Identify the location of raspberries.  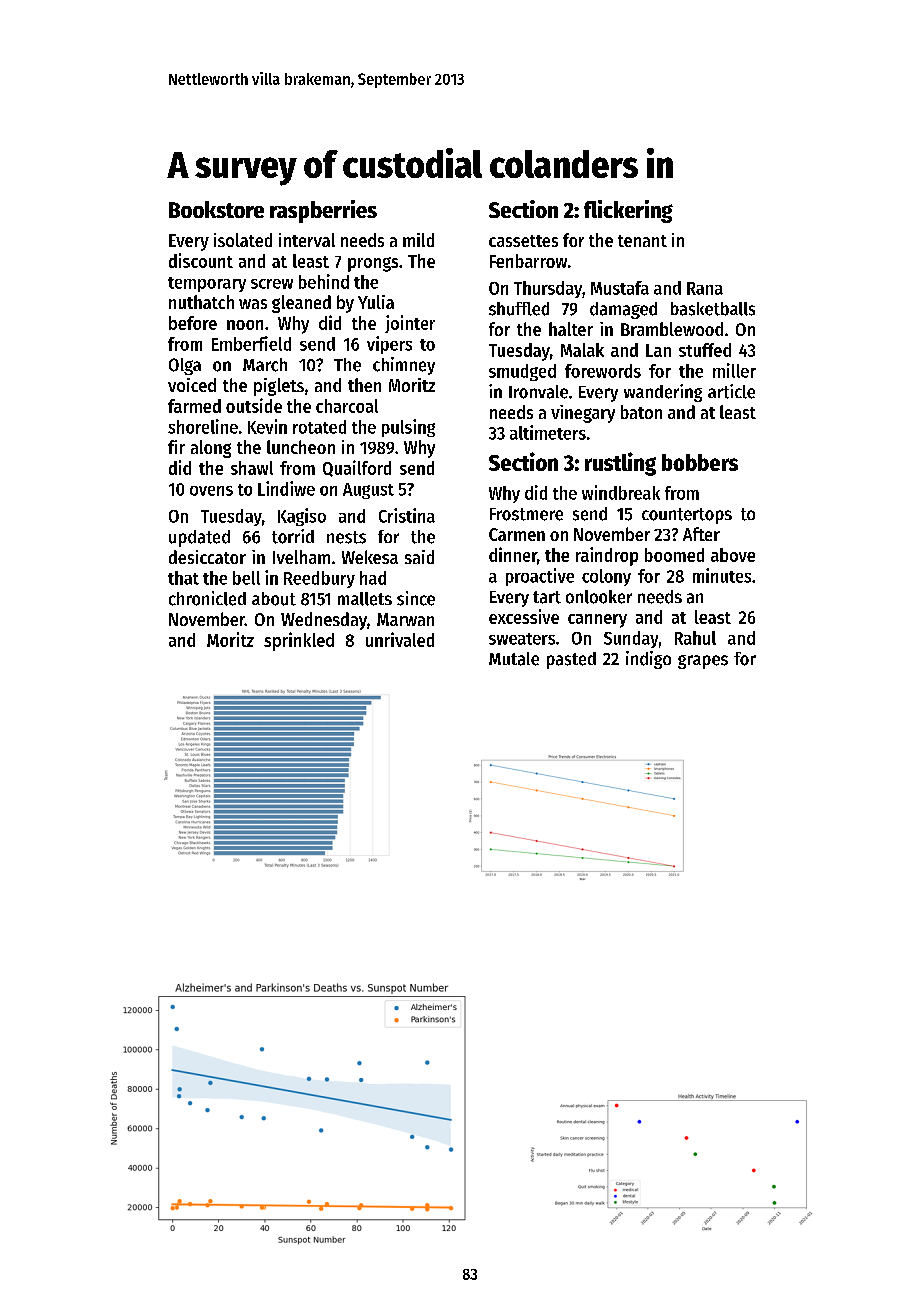
(323, 211).
